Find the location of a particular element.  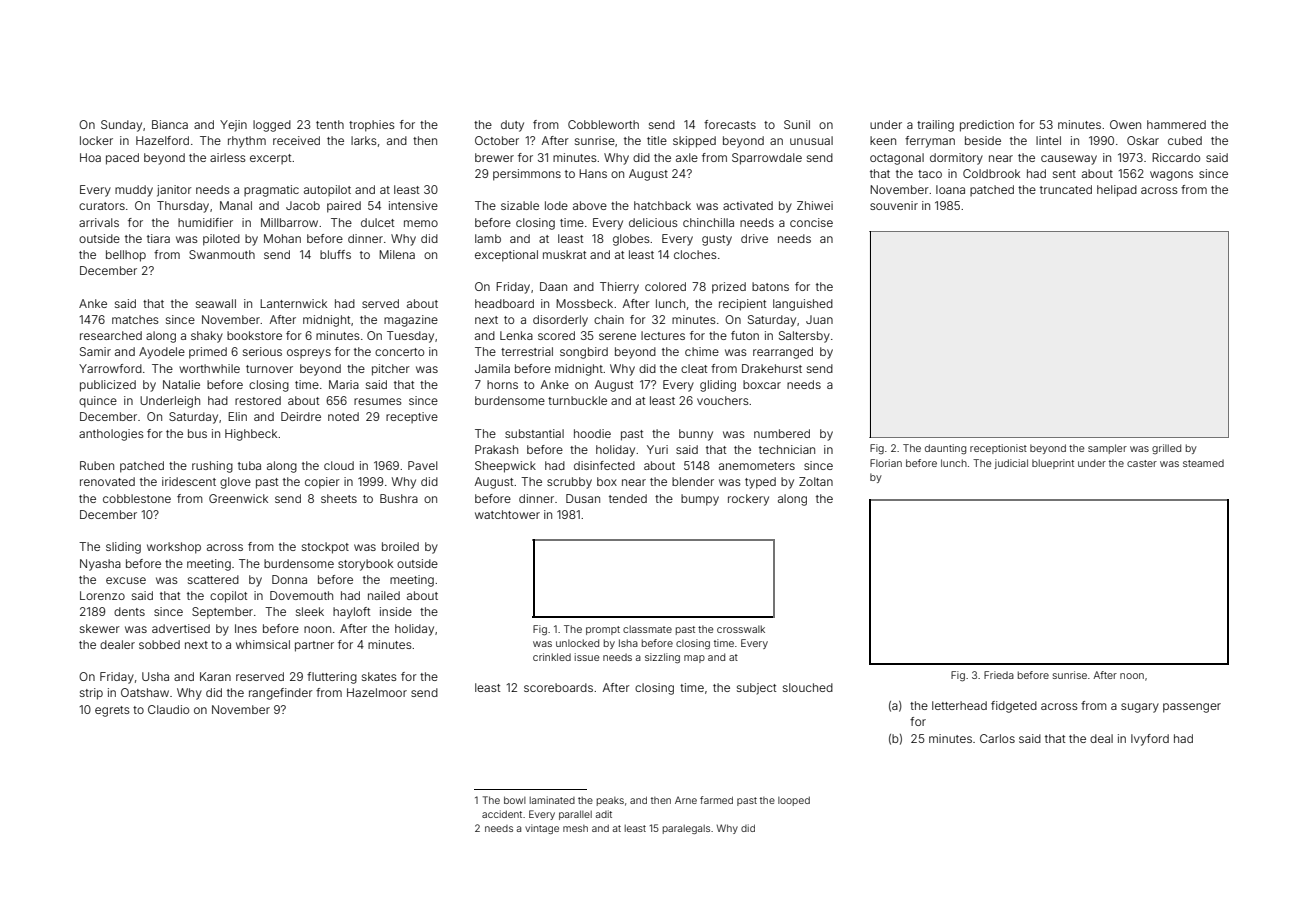

numbered is located at coordinates (782, 433).
